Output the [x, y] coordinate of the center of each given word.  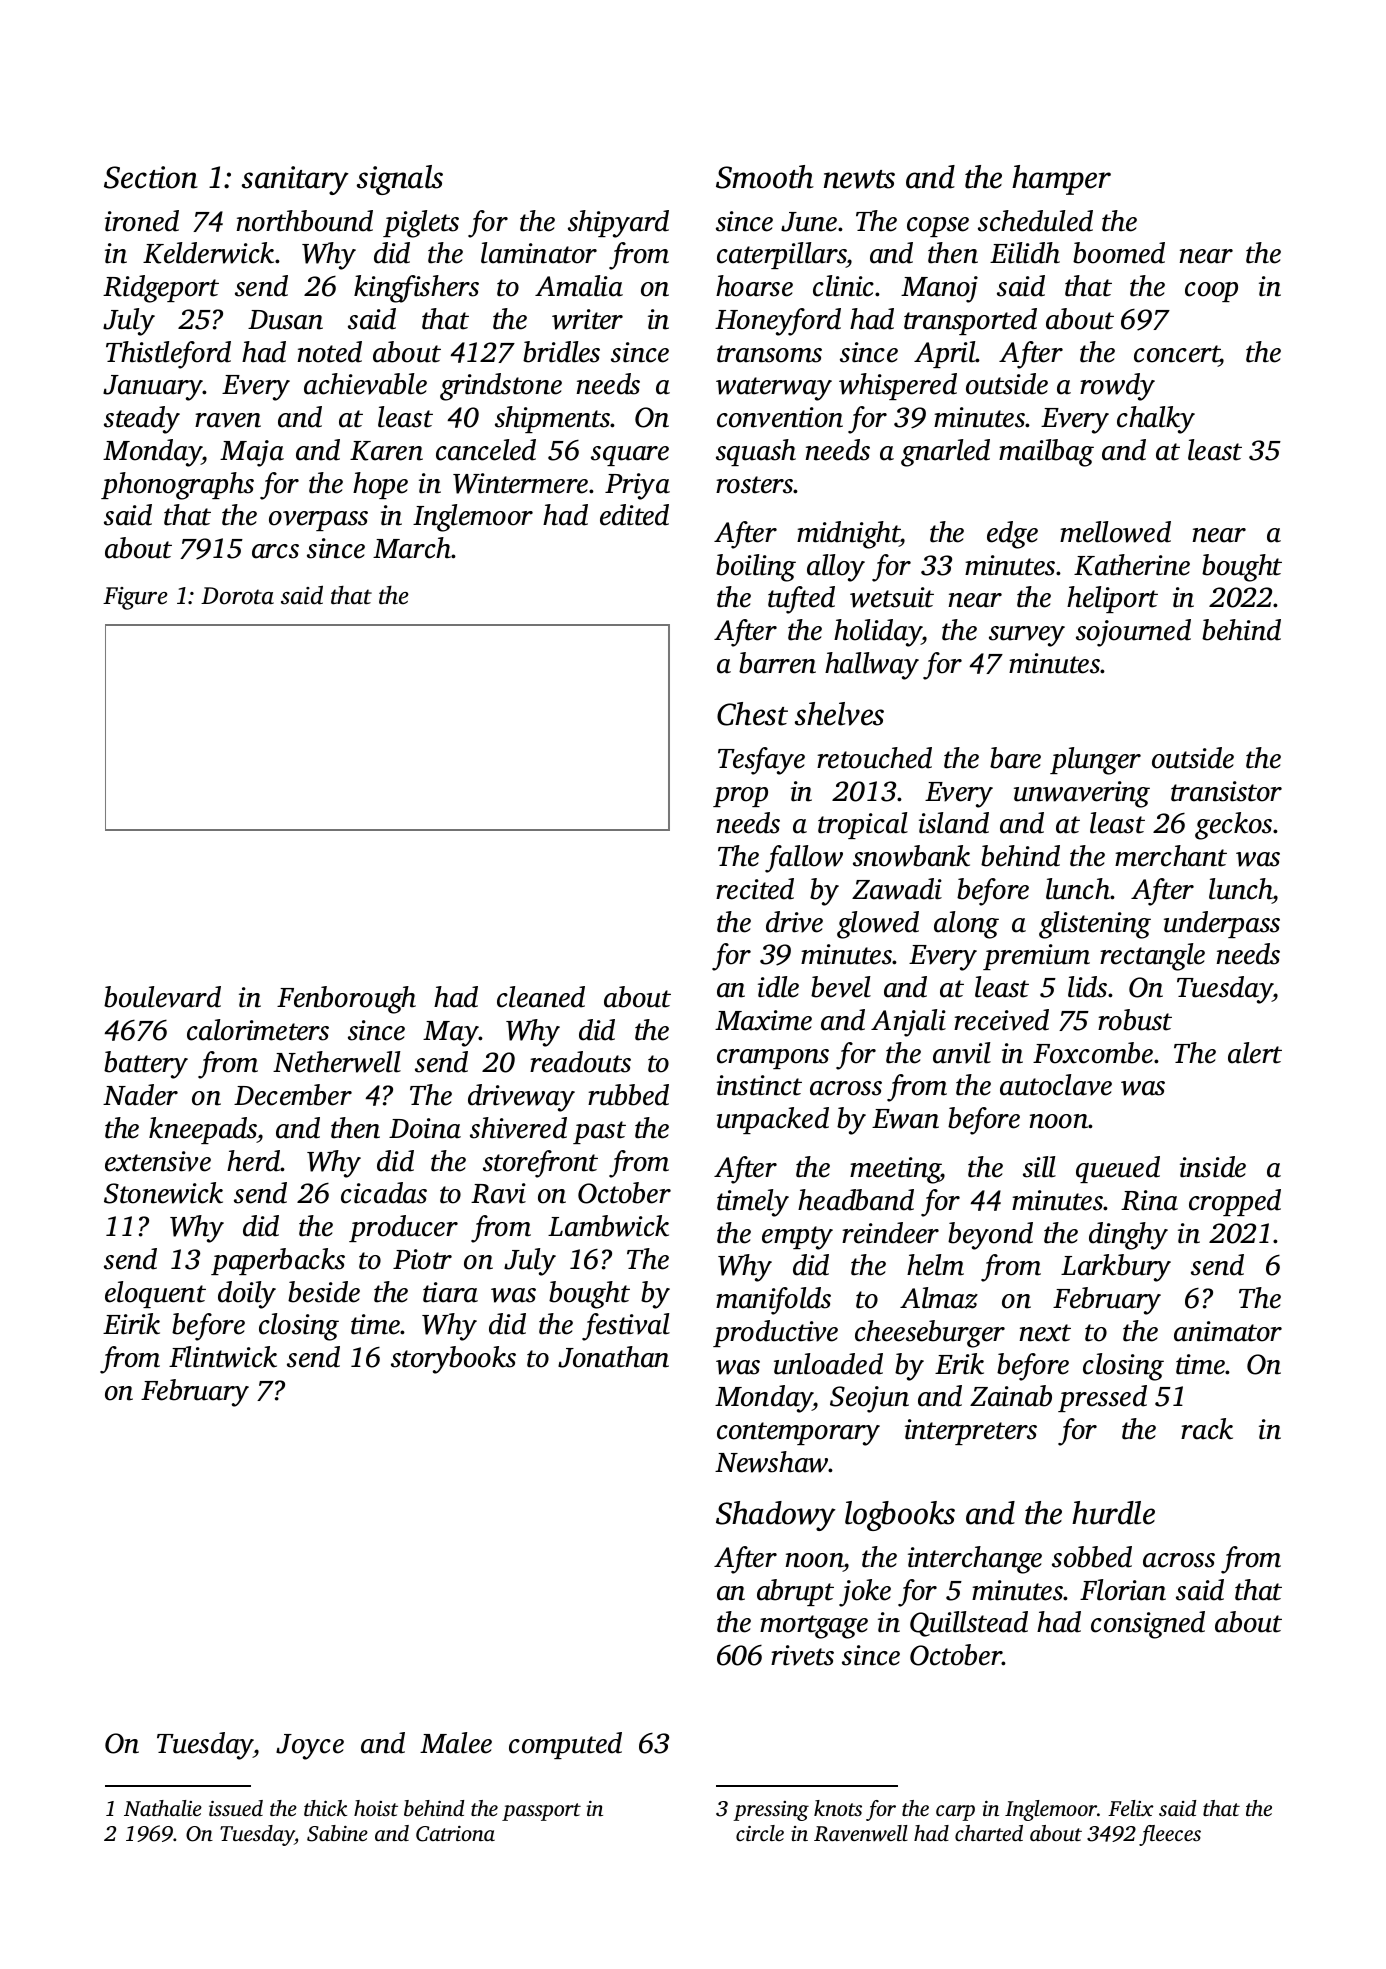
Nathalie [163, 1808]
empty [797, 1238]
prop [740, 797]
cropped [1235, 1202]
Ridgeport [161, 289]
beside [324, 1292]
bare [1015, 758]
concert [1177, 354]
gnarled [945, 453]
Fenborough [346, 1000]
